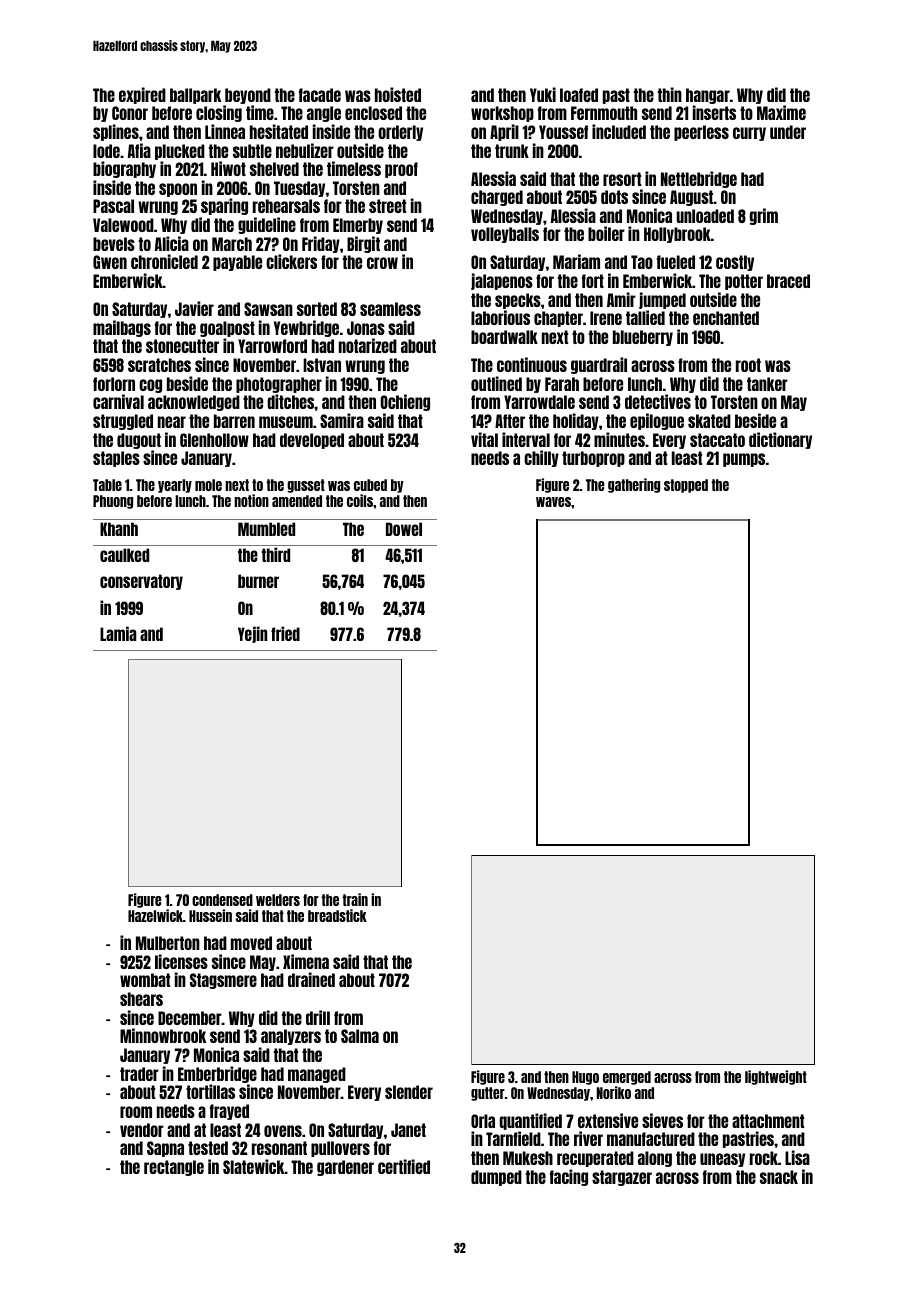  I want to click on beyond, so click(248, 96).
